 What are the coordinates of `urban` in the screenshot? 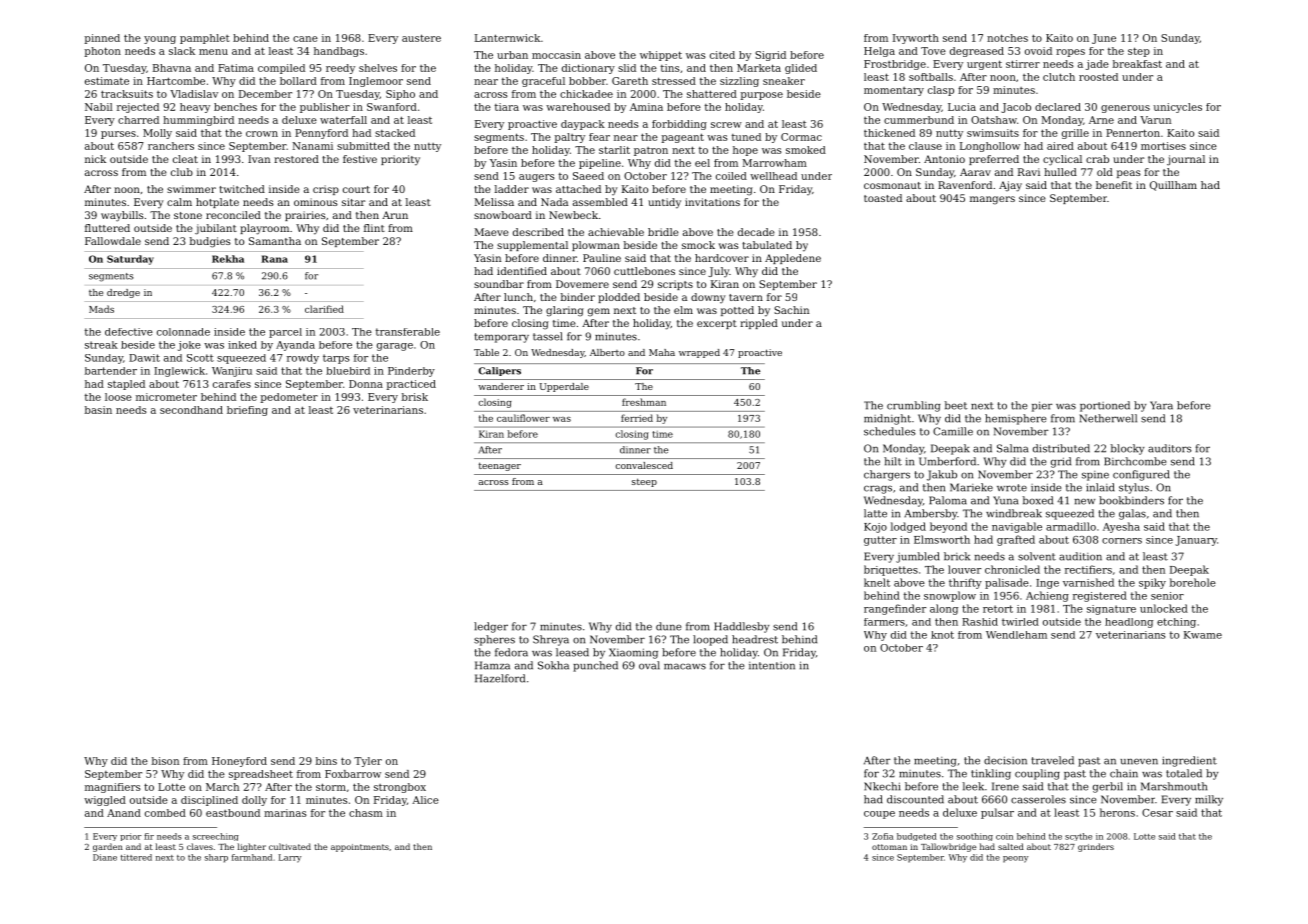 It's located at (512, 55).
